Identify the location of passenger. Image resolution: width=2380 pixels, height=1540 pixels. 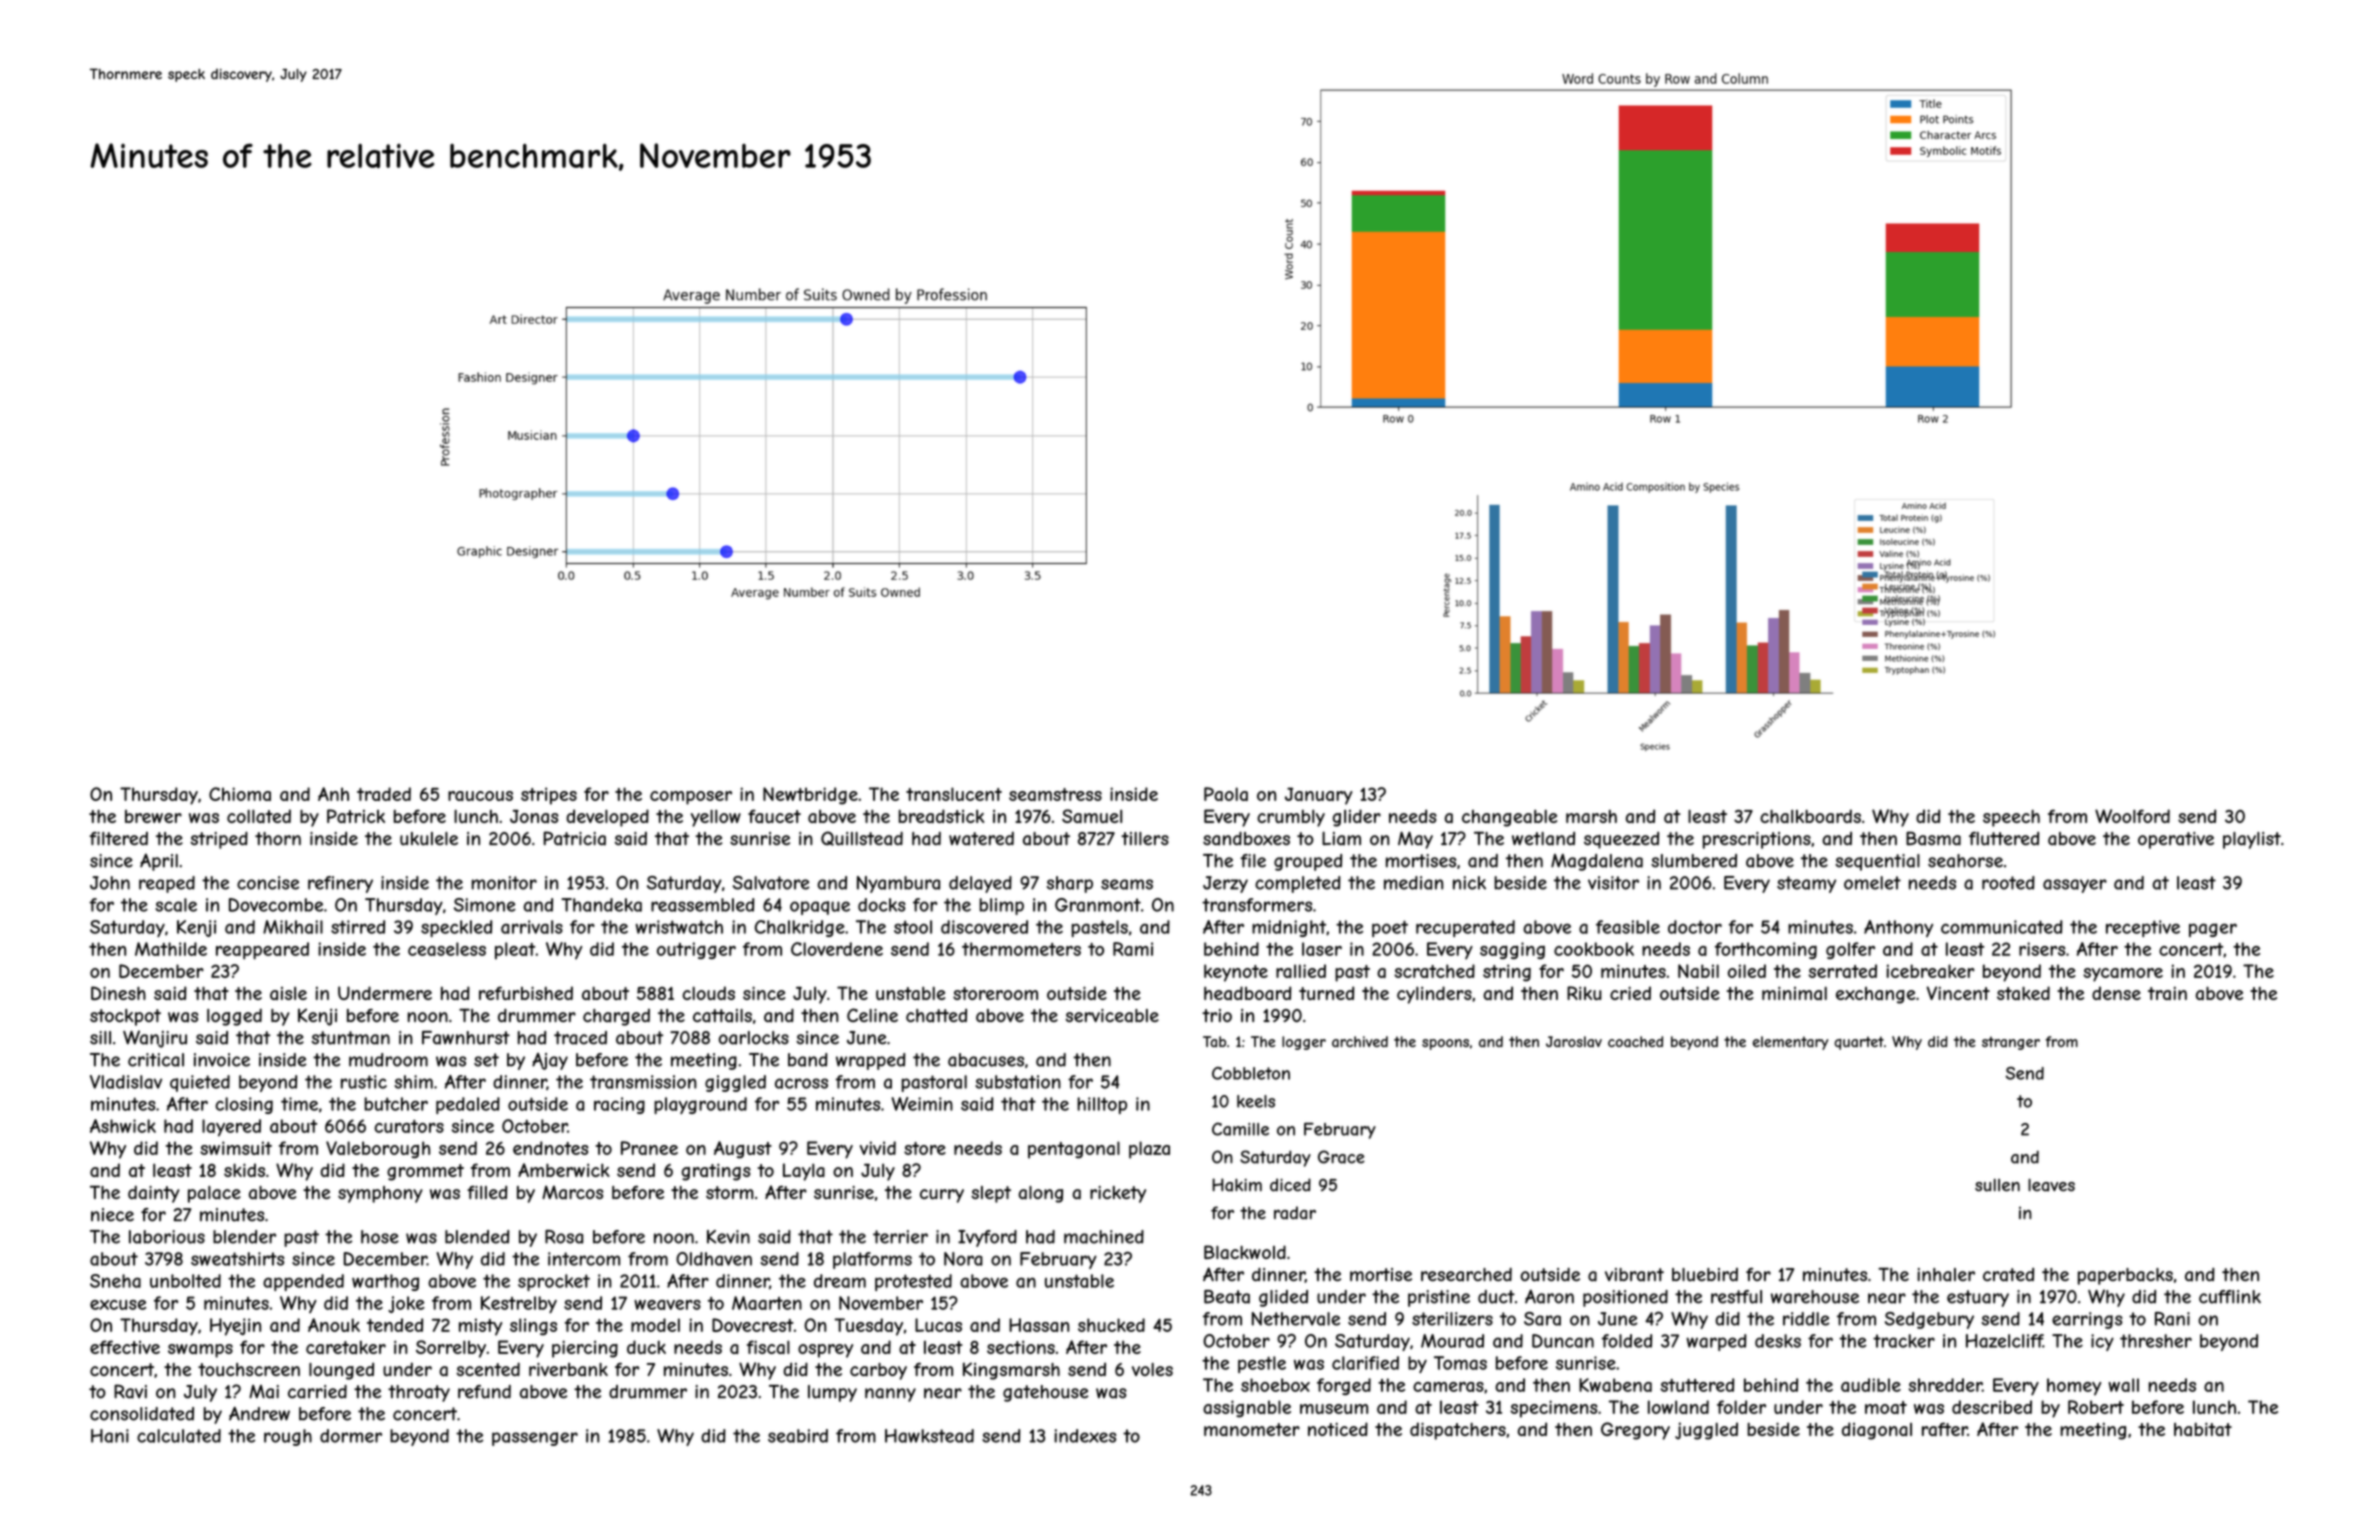
(535, 1439).
